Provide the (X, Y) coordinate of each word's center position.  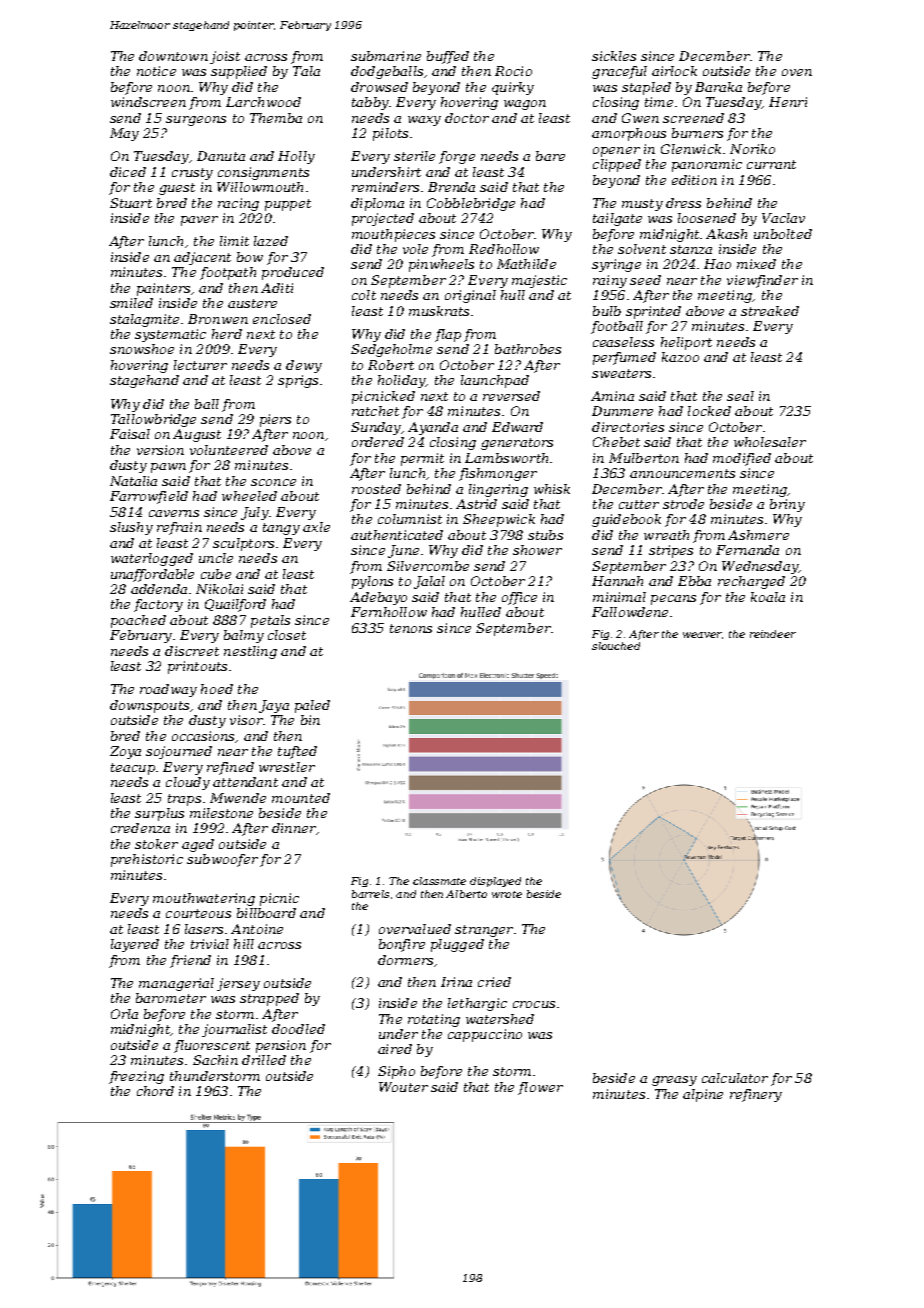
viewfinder (762, 281)
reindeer (773, 634)
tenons (411, 628)
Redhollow (504, 249)
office (519, 598)
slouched (616, 646)
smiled (131, 303)
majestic (539, 281)
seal (740, 396)
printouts (197, 667)
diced (128, 172)
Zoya (125, 752)
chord (155, 1091)
